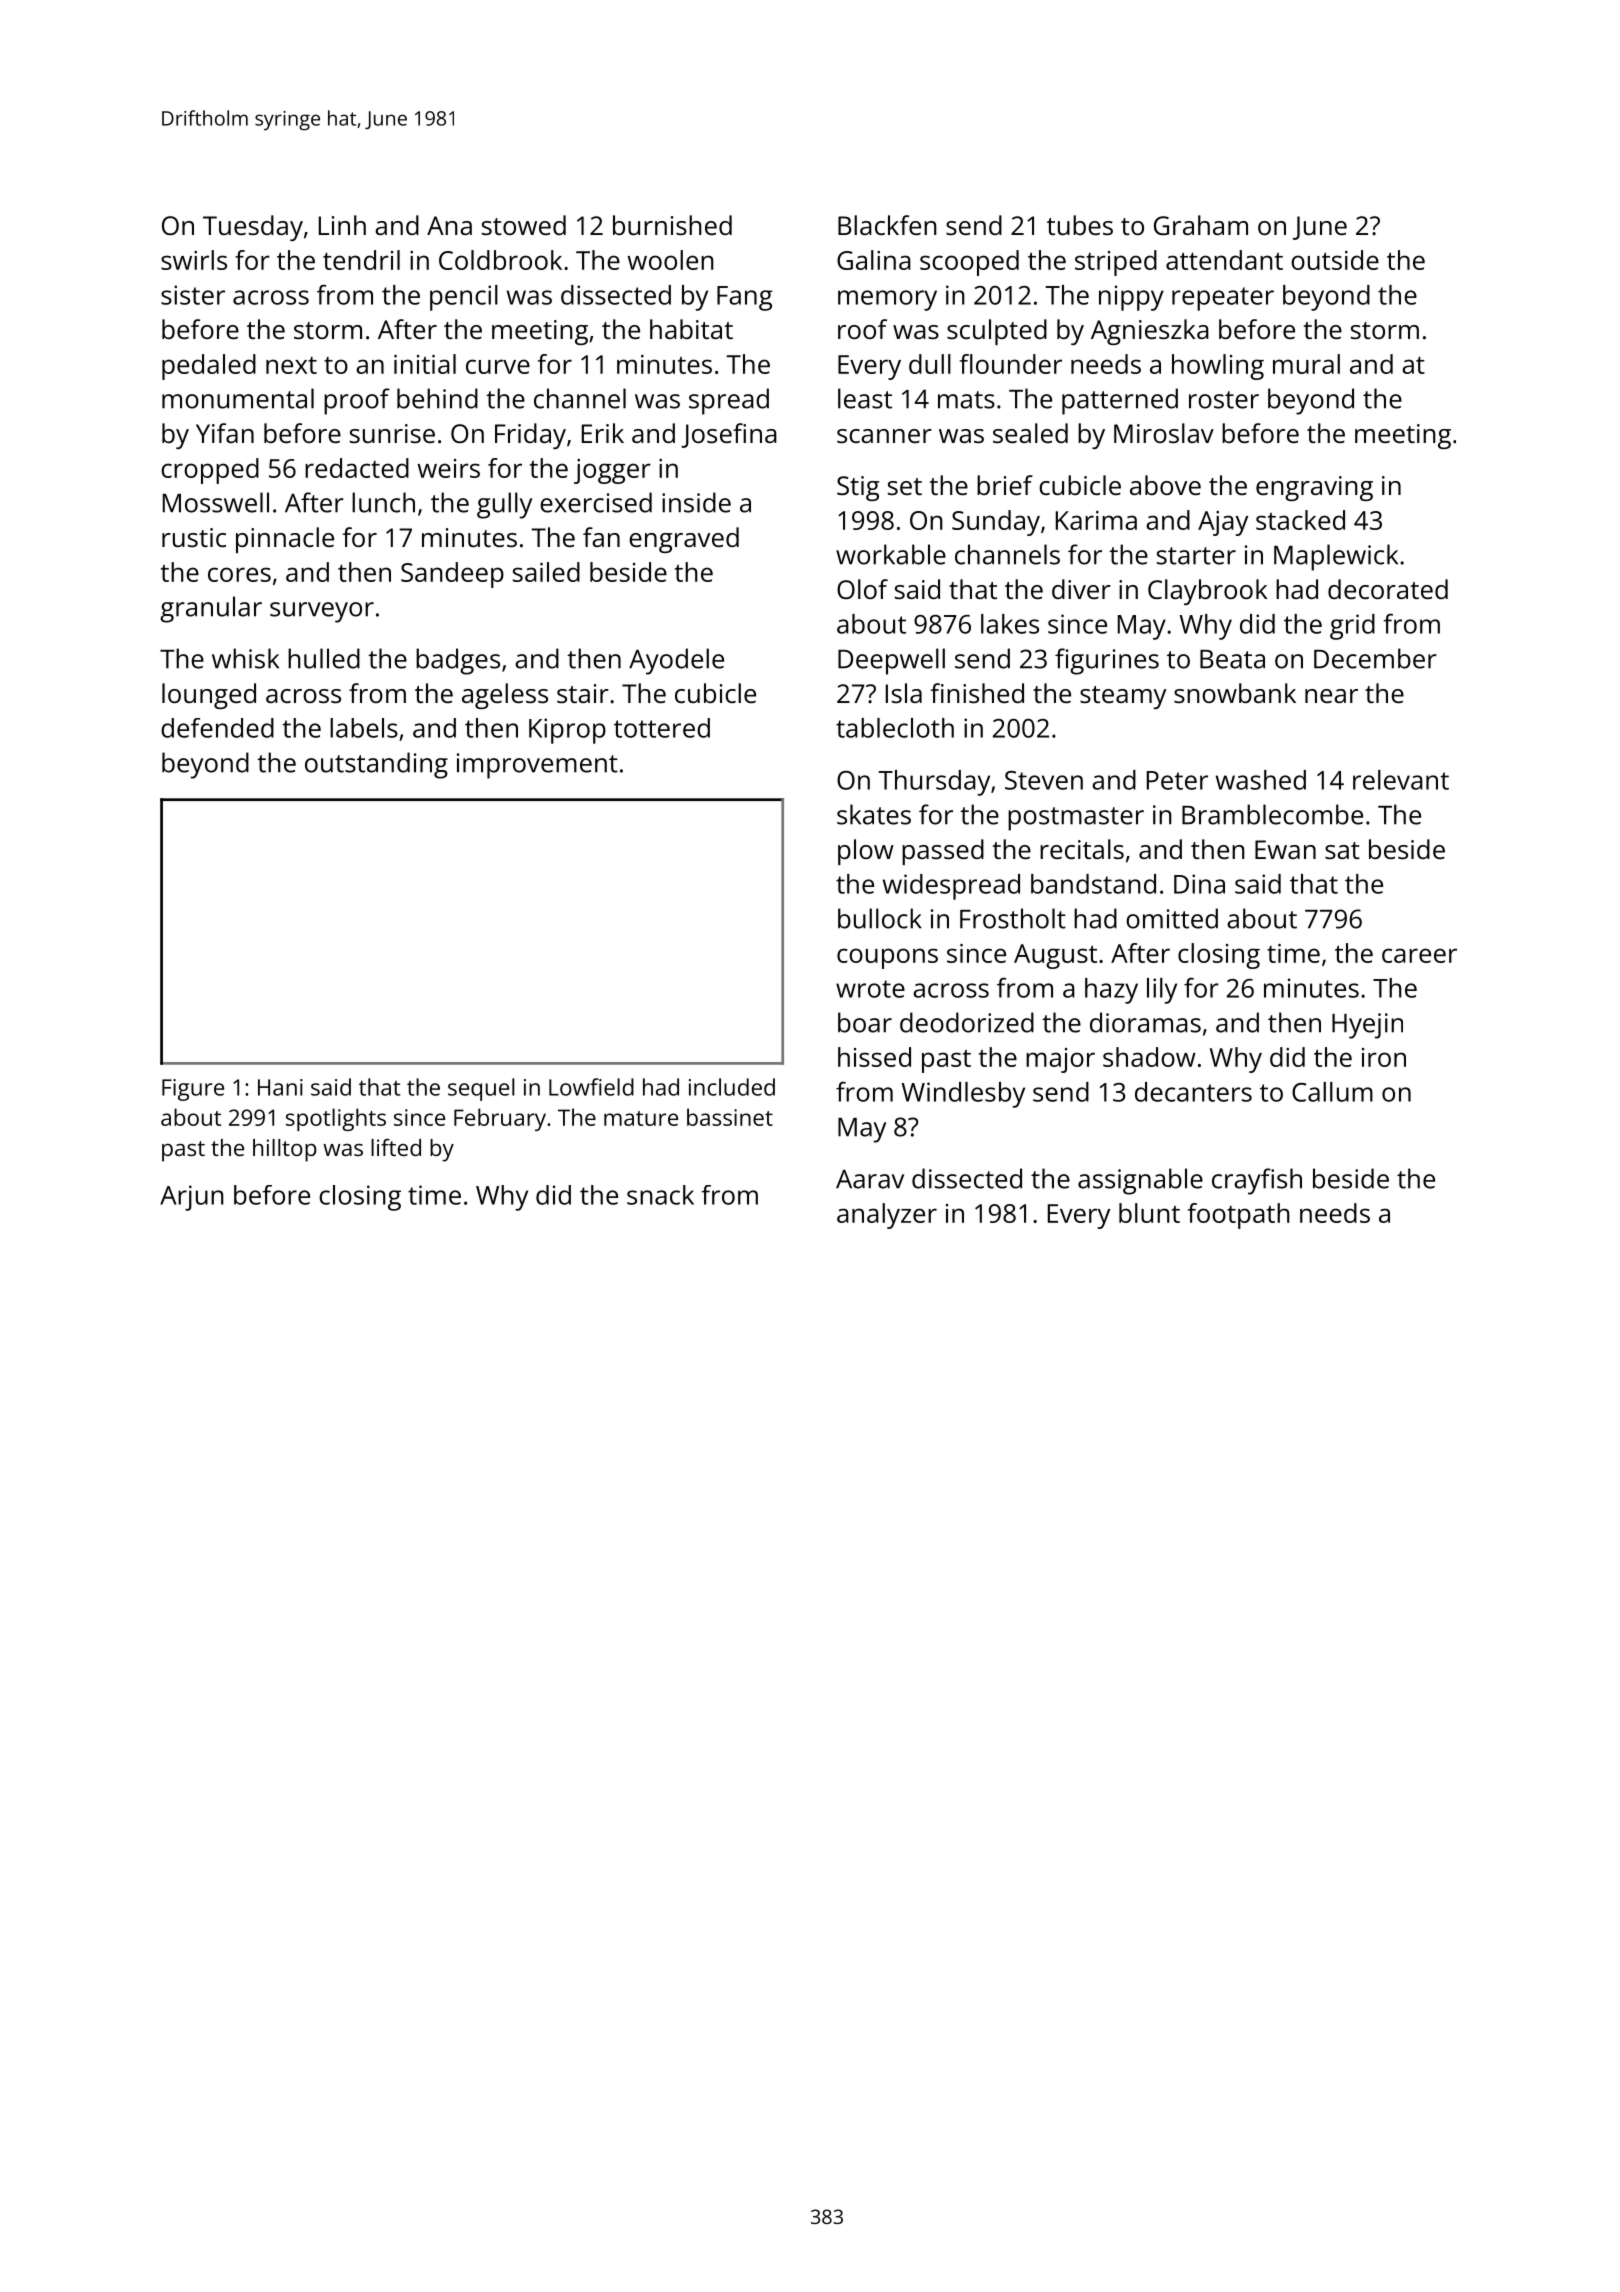 The image size is (1620, 2292). Describe the element at coordinates (1314, 488) in the screenshot. I see `engraving` at that location.
